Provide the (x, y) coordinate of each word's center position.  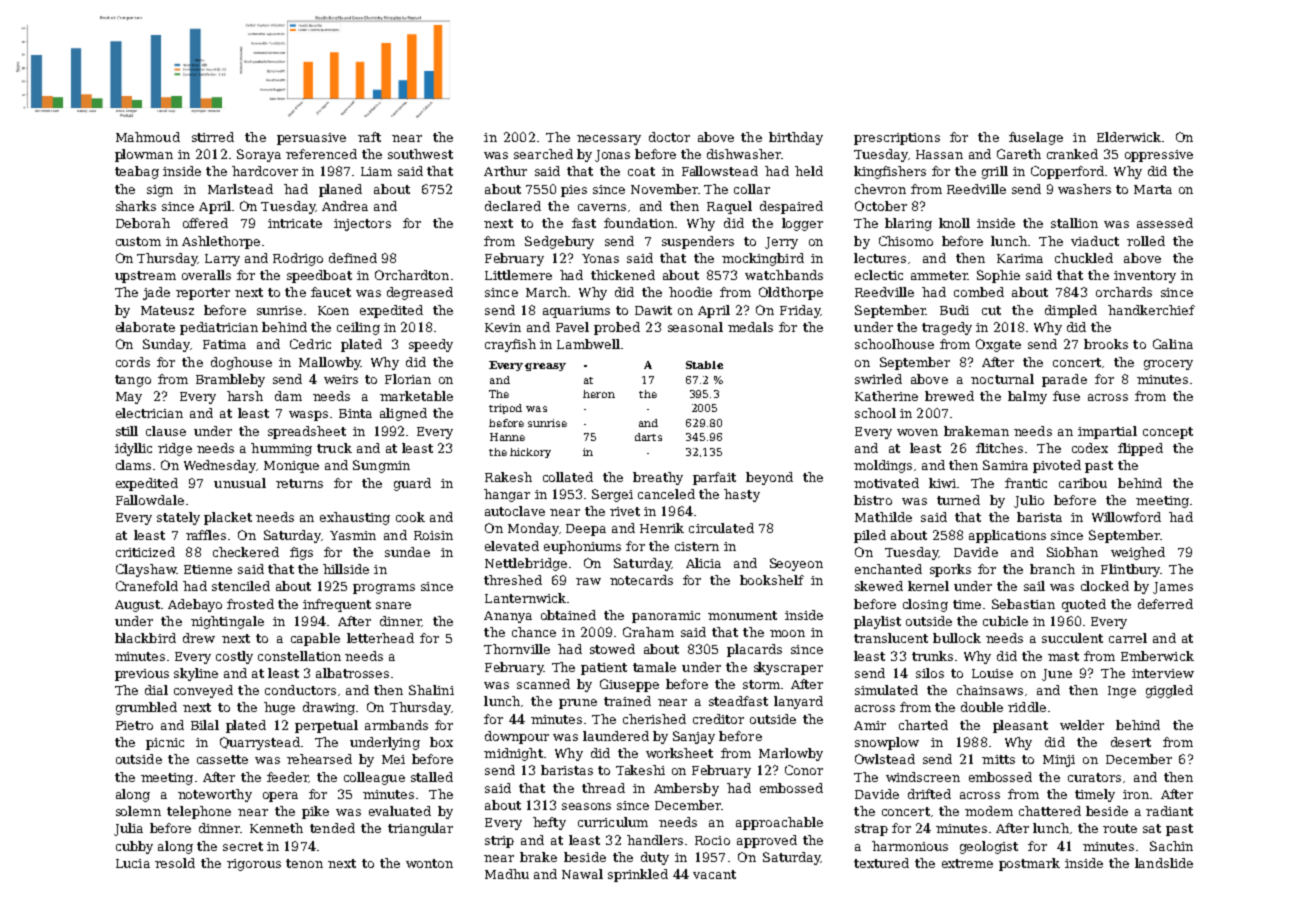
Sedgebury (559, 242)
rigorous (254, 865)
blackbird (145, 638)
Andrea (345, 206)
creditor (718, 719)
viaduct (1095, 241)
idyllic (133, 449)
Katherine (886, 396)
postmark (1029, 864)
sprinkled (638, 875)
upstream (145, 277)
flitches (999, 448)
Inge (1122, 692)
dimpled (1071, 311)
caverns (602, 207)
